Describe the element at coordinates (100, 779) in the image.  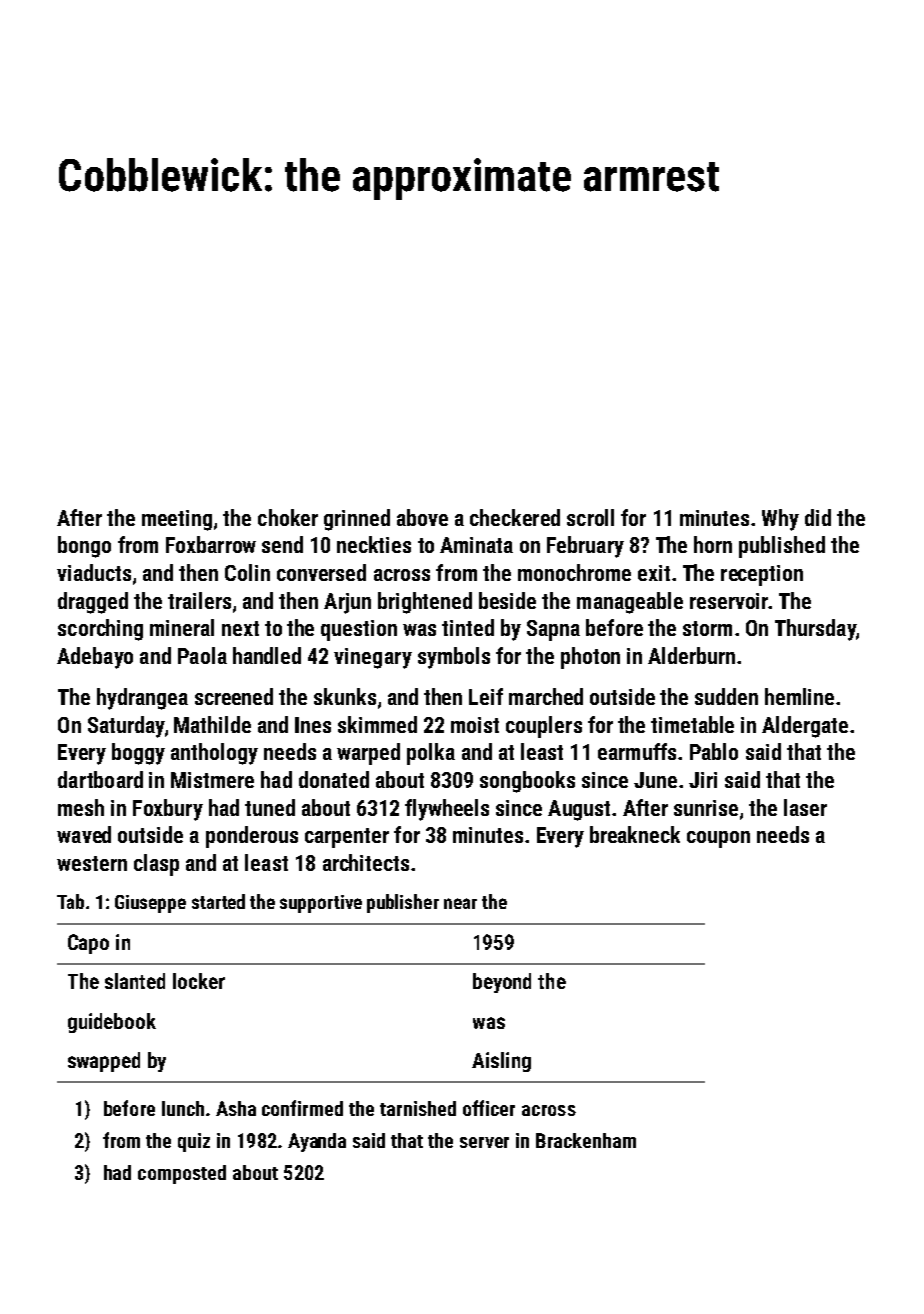
I see `dartboard` at that location.
